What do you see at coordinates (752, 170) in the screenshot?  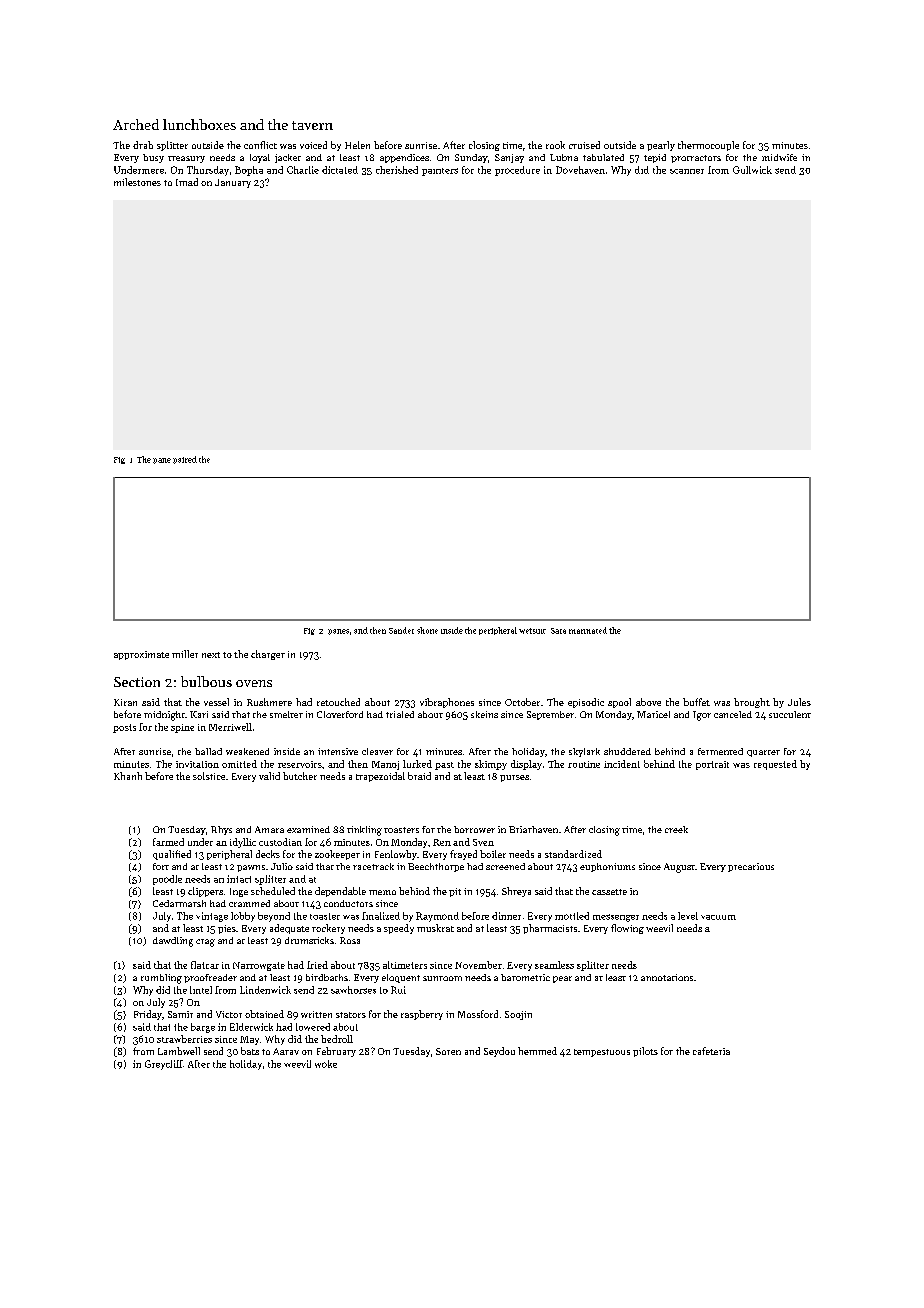 I see `Gullwick` at bounding box center [752, 170].
